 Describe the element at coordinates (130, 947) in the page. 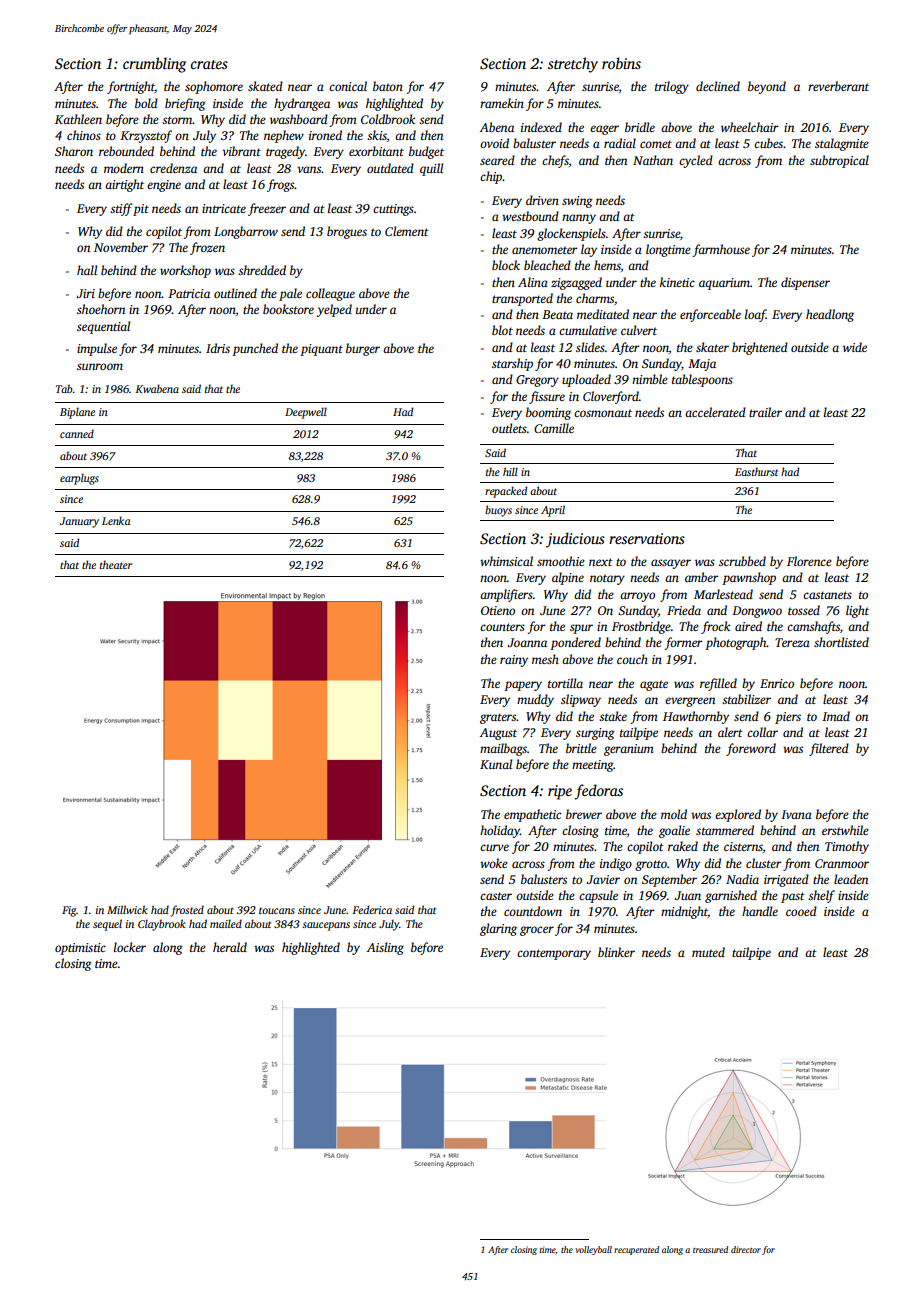

I see `locker` at that location.
